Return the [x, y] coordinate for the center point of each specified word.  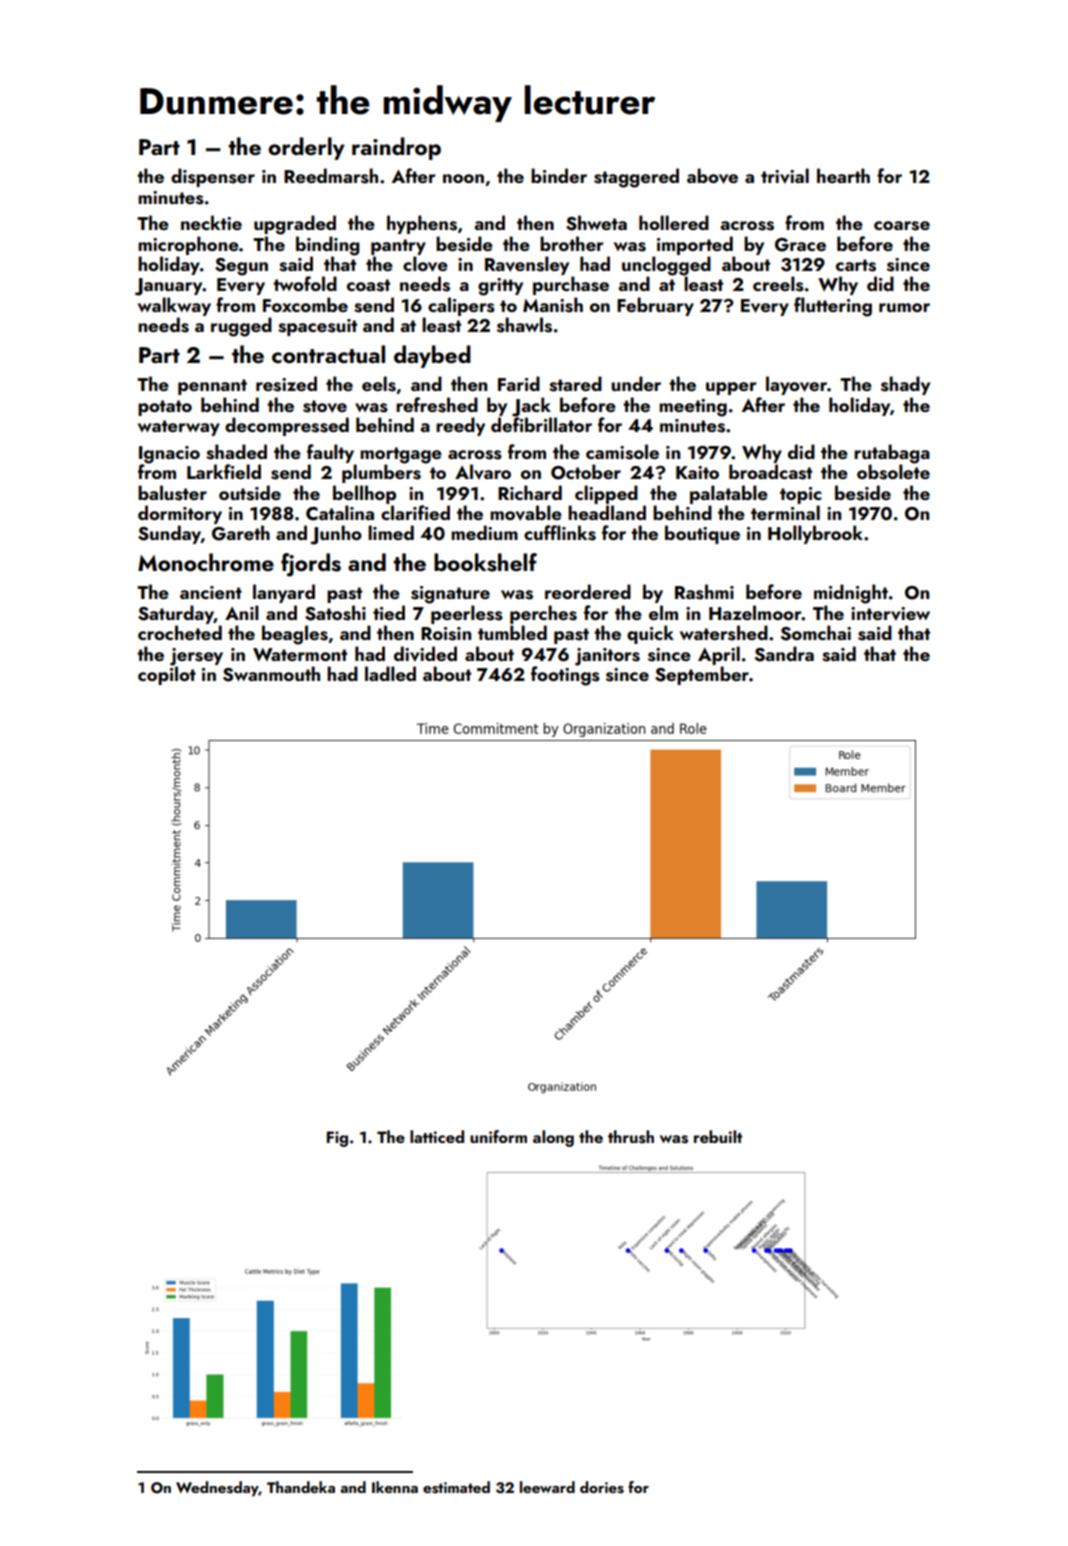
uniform [498, 1136]
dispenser [213, 177]
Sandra [784, 654]
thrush [631, 1137]
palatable [729, 494]
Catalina [340, 513]
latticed [437, 1136]
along [553, 1138]
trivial [785, 176]
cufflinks [560, 533]
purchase [571, 285]
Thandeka [301, 1487]
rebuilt [718, 1136]
